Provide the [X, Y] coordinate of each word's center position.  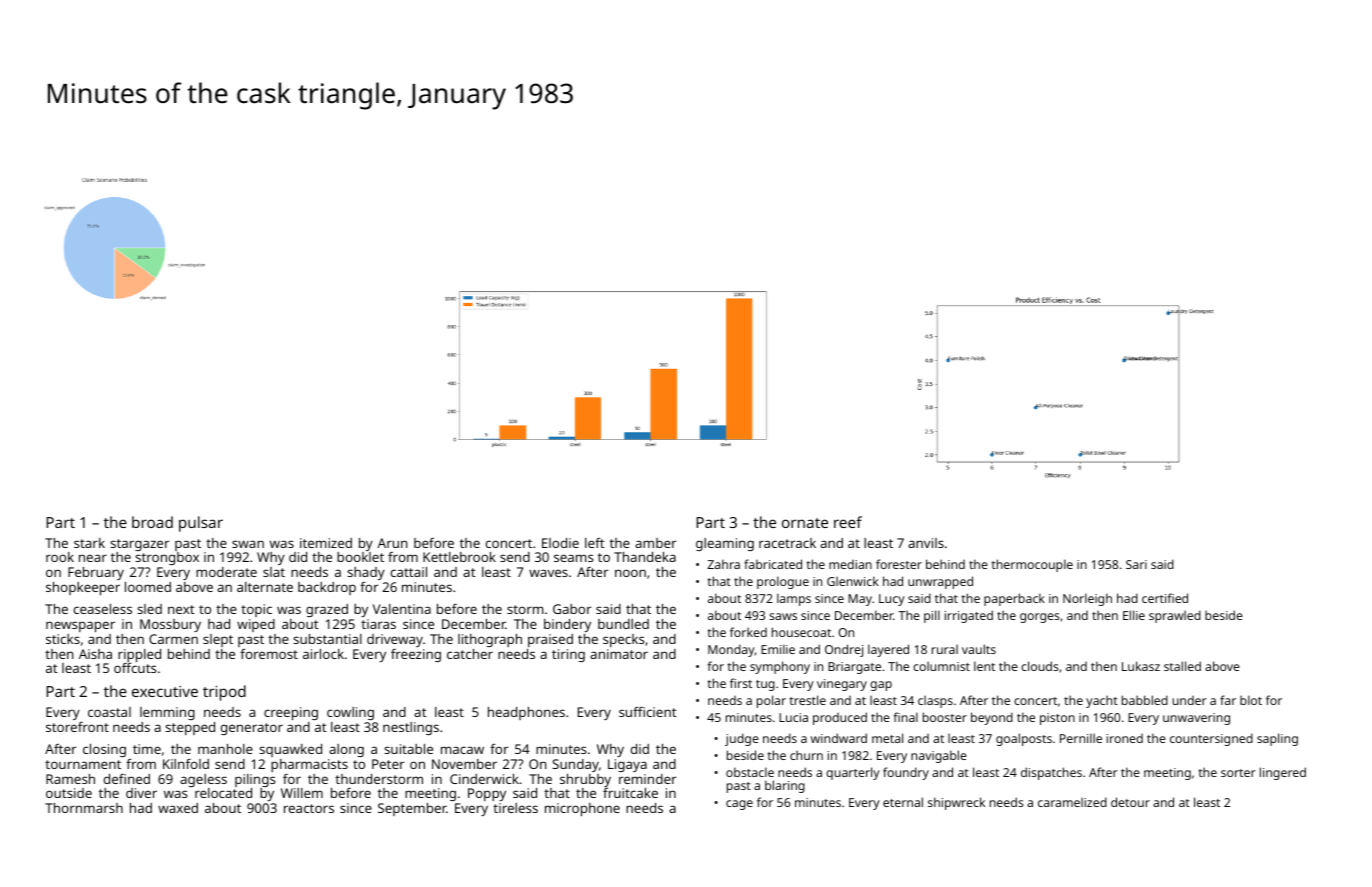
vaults [979, 649]
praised [550, 640]
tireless [515, 808]
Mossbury [170, 625]
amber [655, 543]
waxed [178, 808]
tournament [83, 764]
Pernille [1081, 738]
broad [152, 522]
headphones [526, 713]
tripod [224, 693]
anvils [926, 543]
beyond [992, 718]
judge [742, 739]
